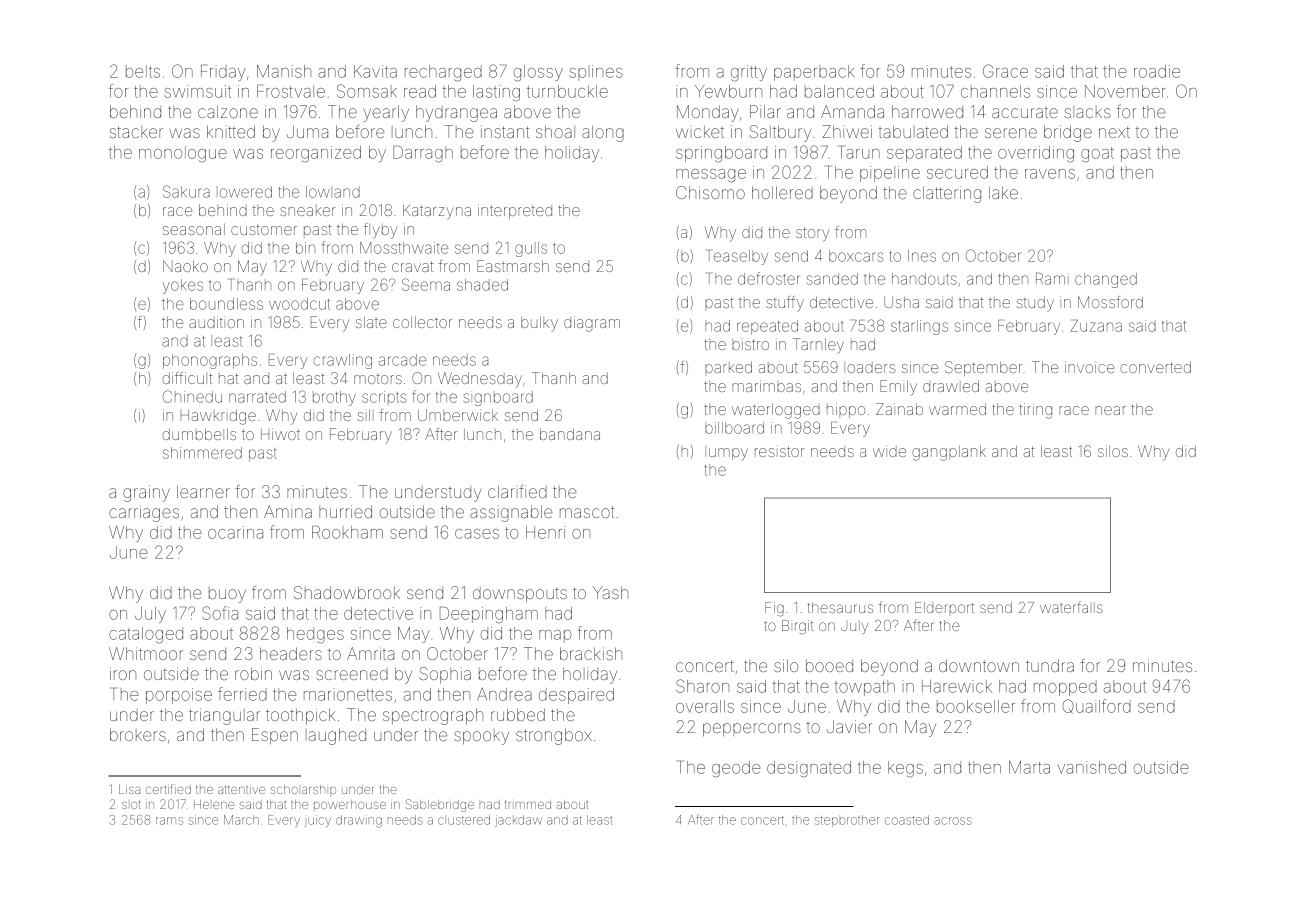  I want to click on Frostvale, so click(291, 91).
